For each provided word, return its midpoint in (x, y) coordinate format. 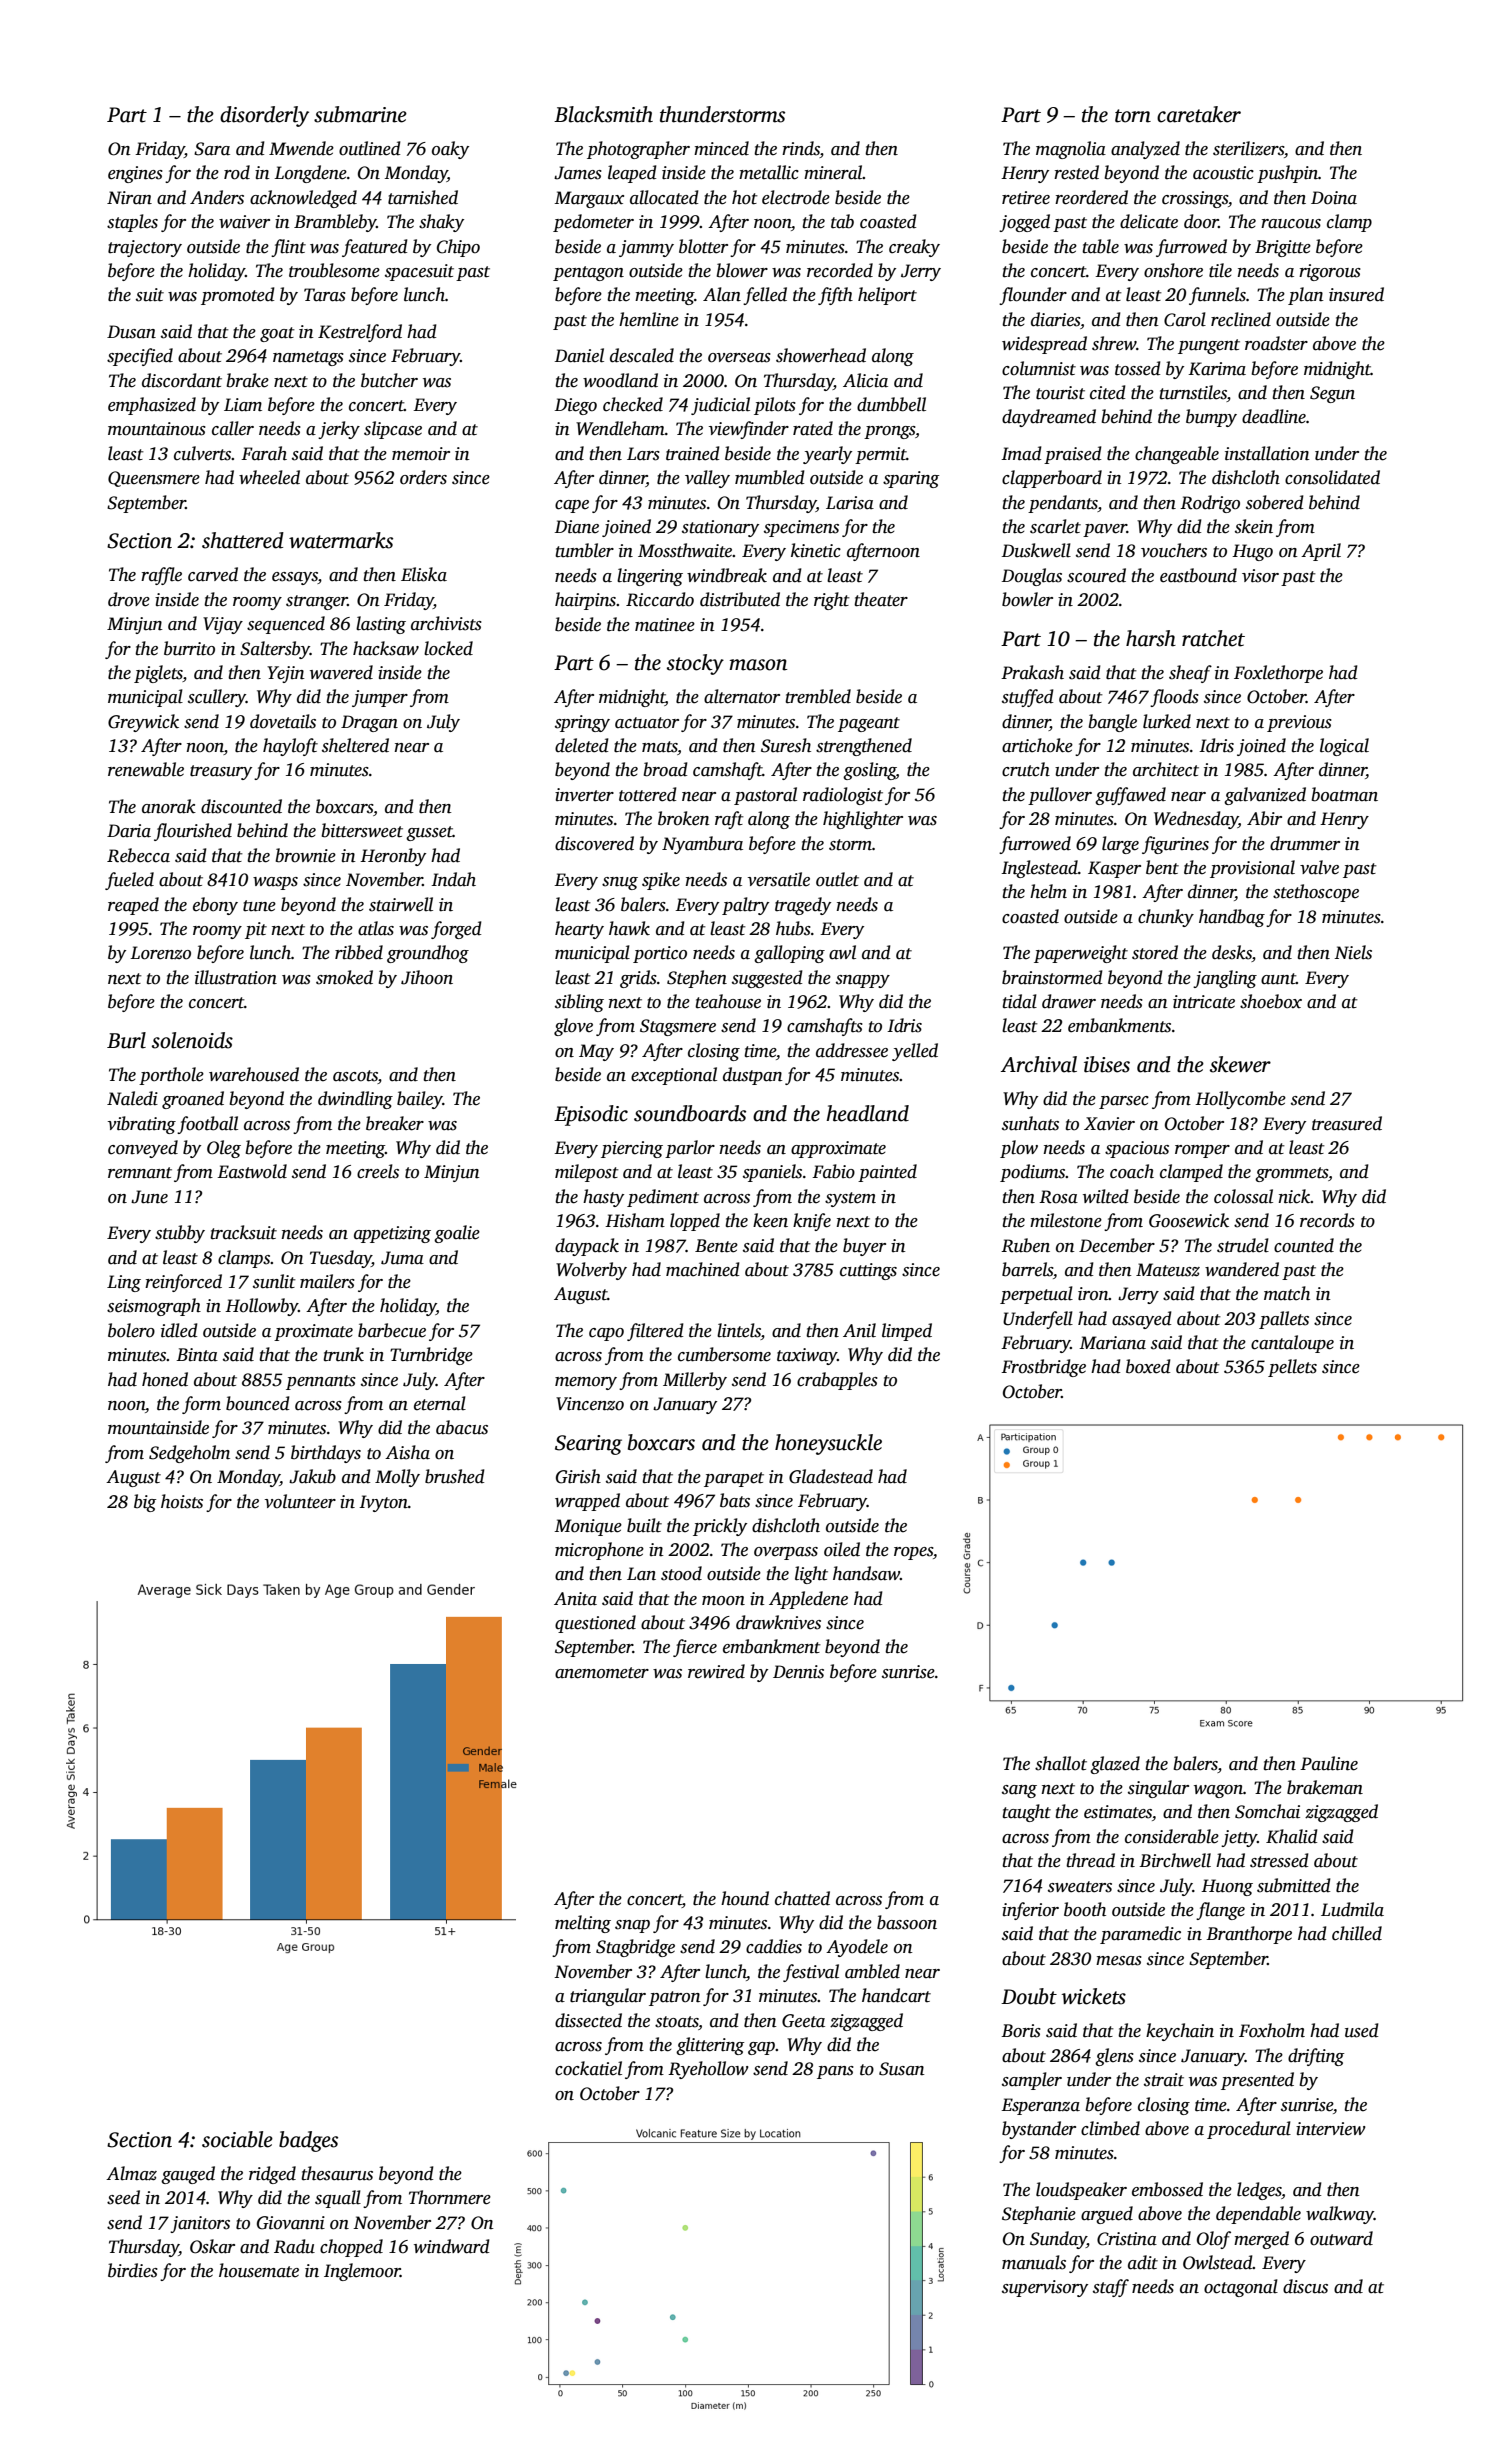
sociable (237, 2139)
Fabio (833, 1171)
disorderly (264, 116)
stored (1155, 952)
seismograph (154, 1307)
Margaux (589, 199)
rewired (716, 1671)
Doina (1334, 198)
